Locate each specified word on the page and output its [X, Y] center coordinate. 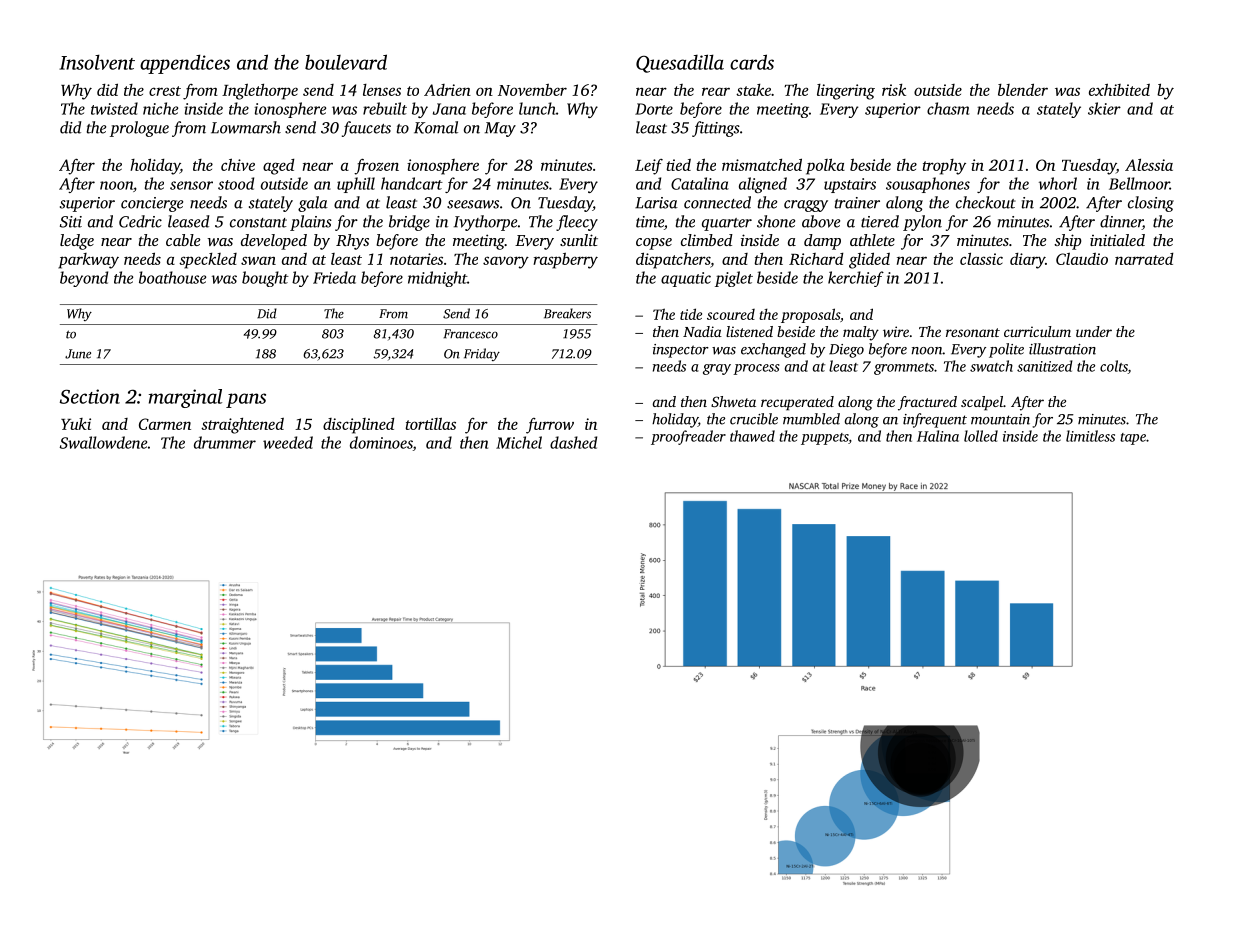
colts [1114, 367]
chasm [948, 108]
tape [1133, 439]
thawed [752, 436]
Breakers [567, 313]
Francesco [471, 334]
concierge [152, 204]
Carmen [165, 424]
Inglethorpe [260, 91]
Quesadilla [680, 63]
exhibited [1119, 89]
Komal [436, 127]
